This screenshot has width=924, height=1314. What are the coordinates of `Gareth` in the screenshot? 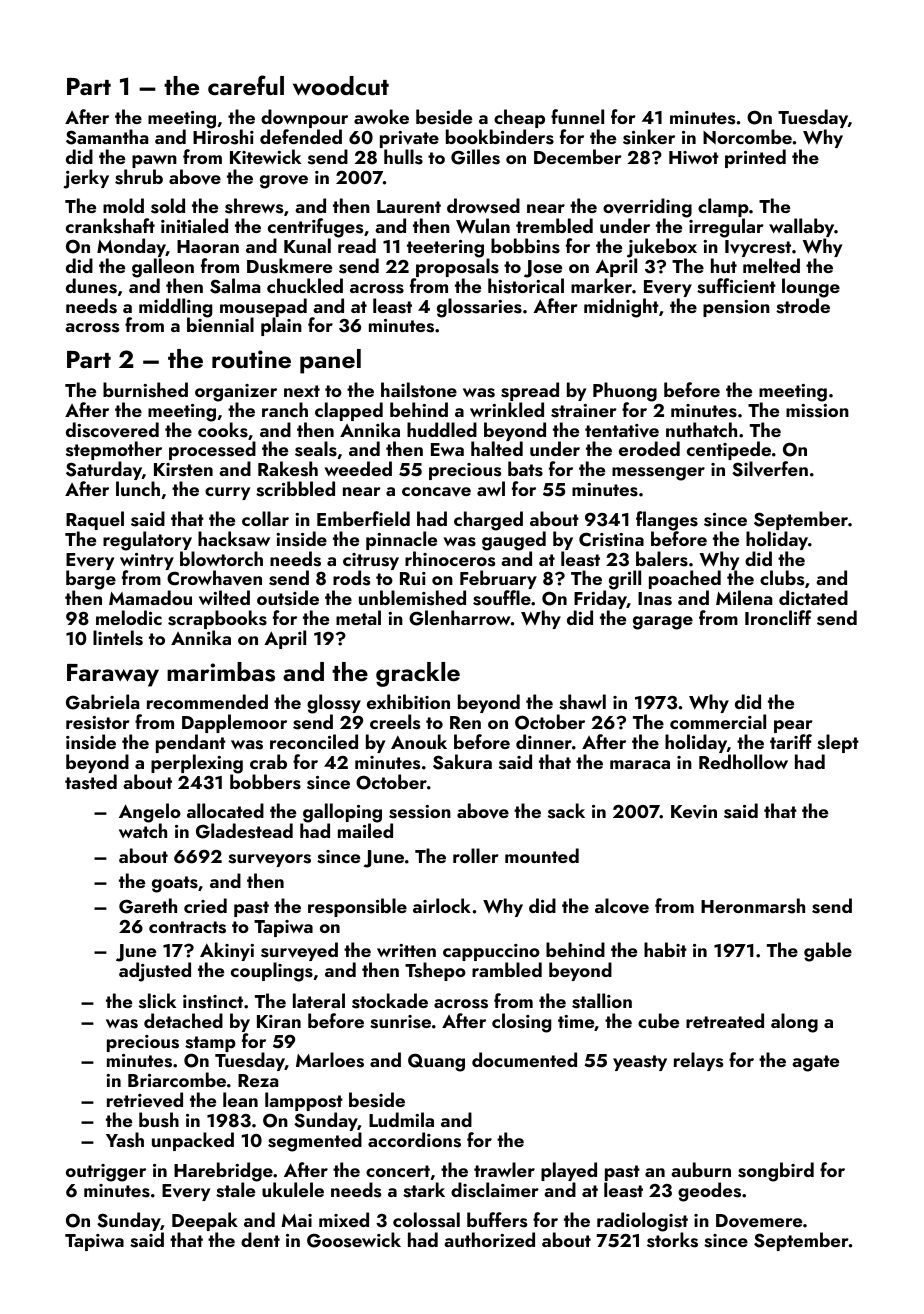 It's located at (148, 906).
